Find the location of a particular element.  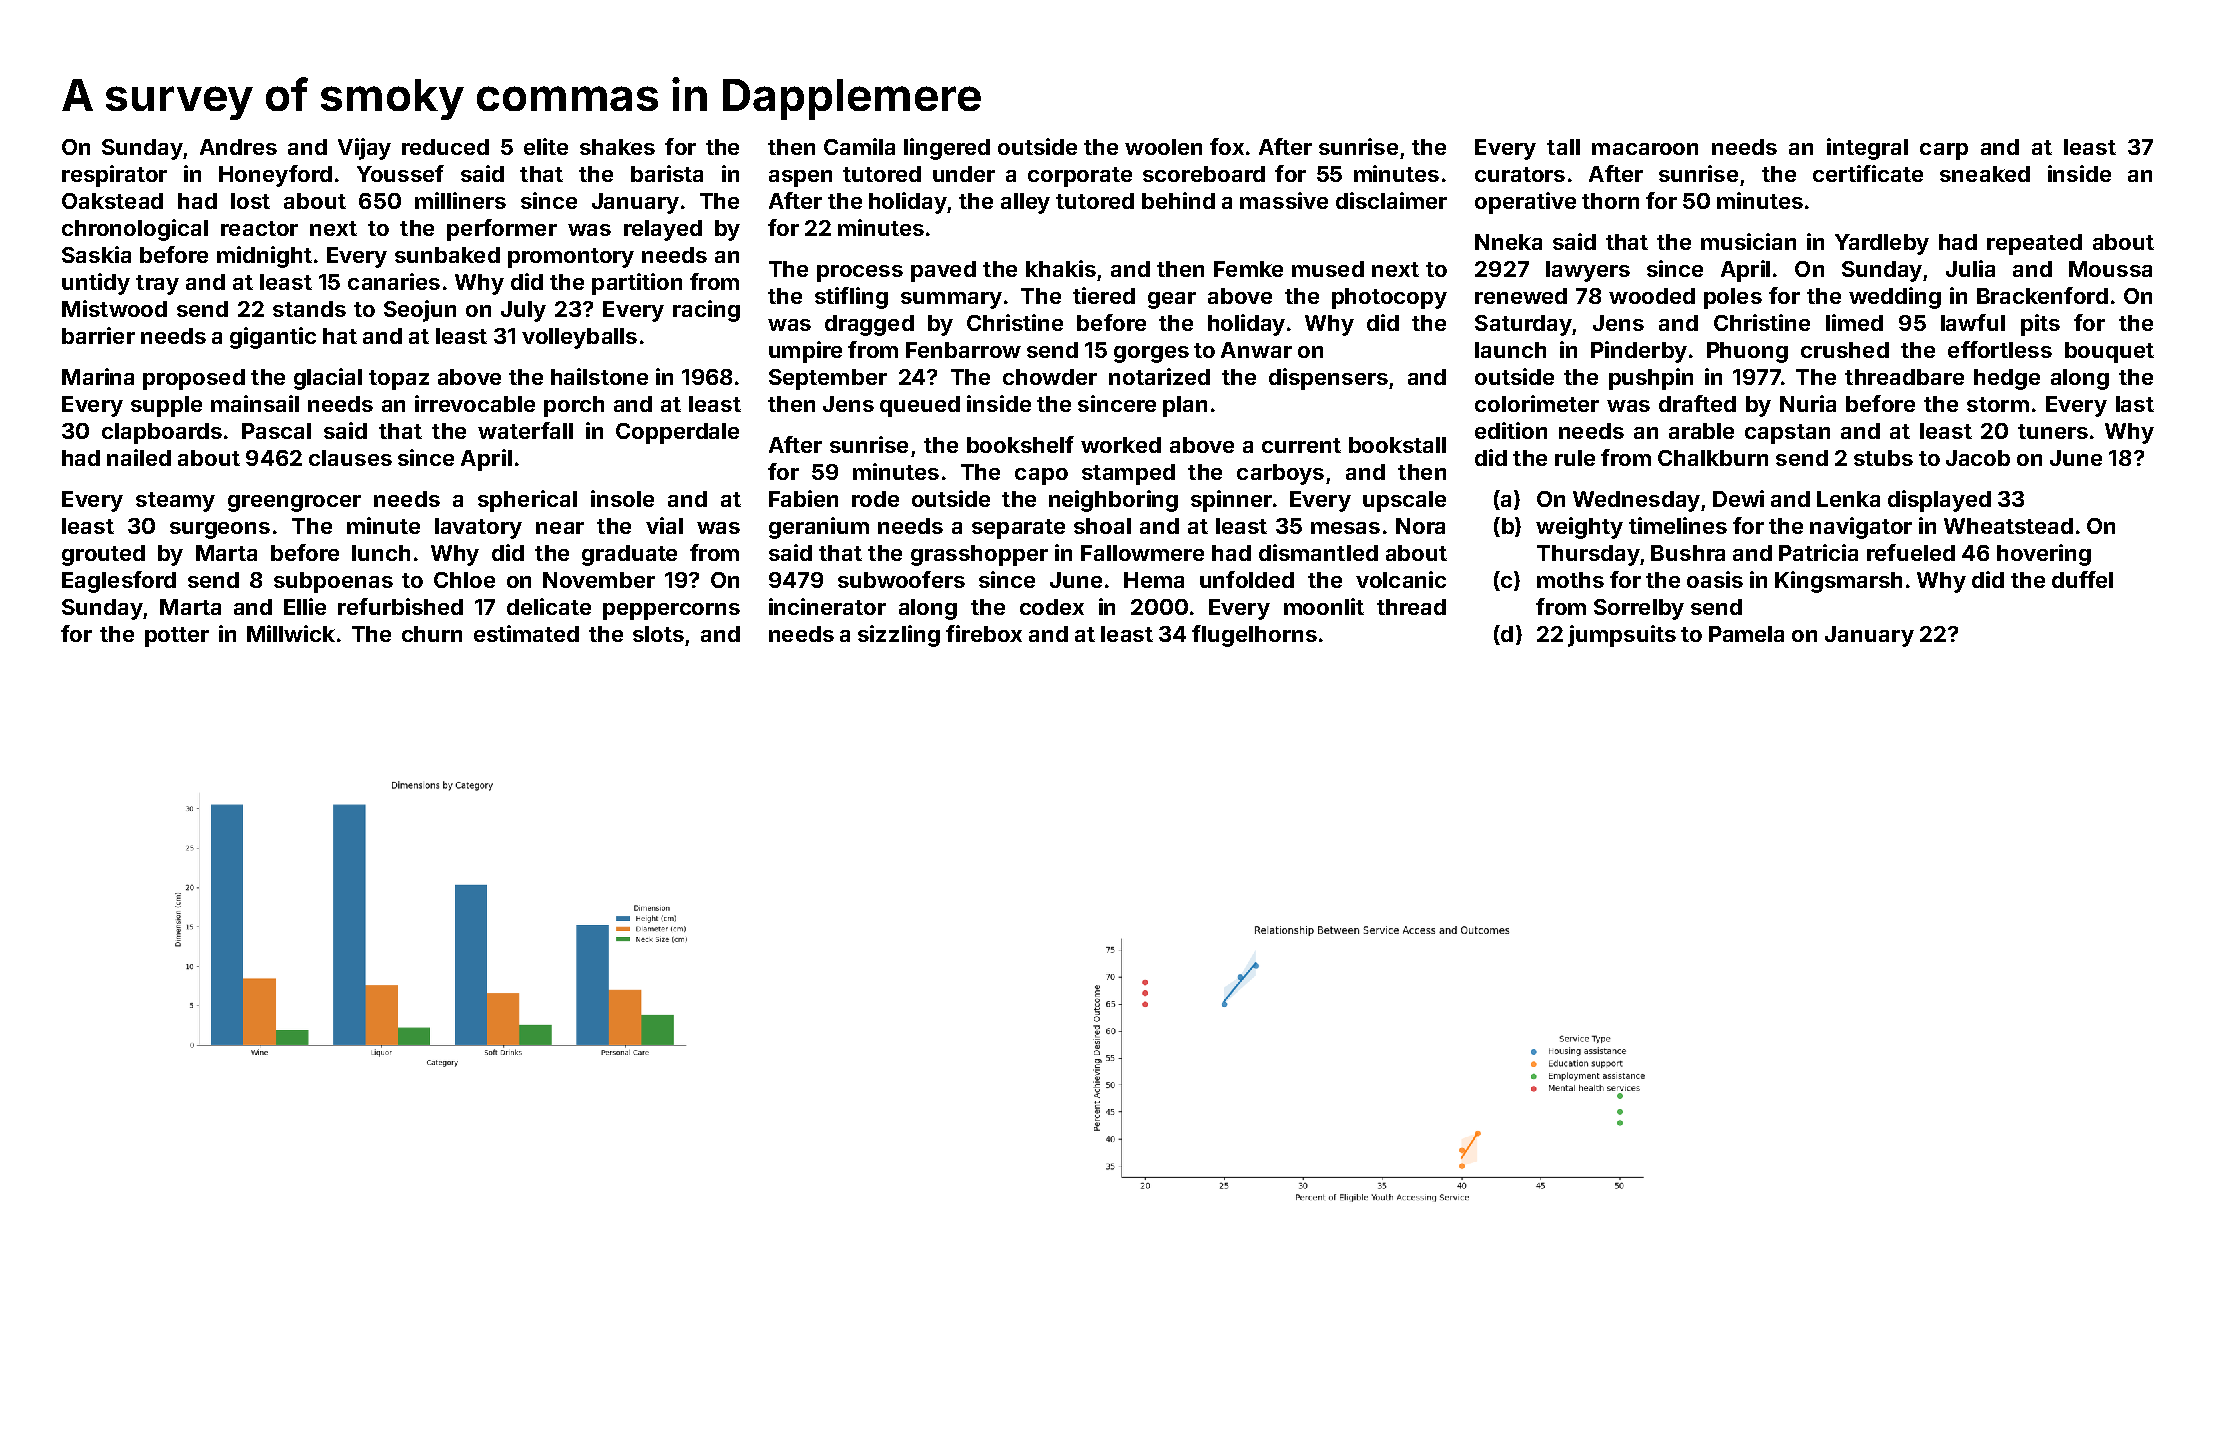

grasshopper is located at coordinates (979, 555).
